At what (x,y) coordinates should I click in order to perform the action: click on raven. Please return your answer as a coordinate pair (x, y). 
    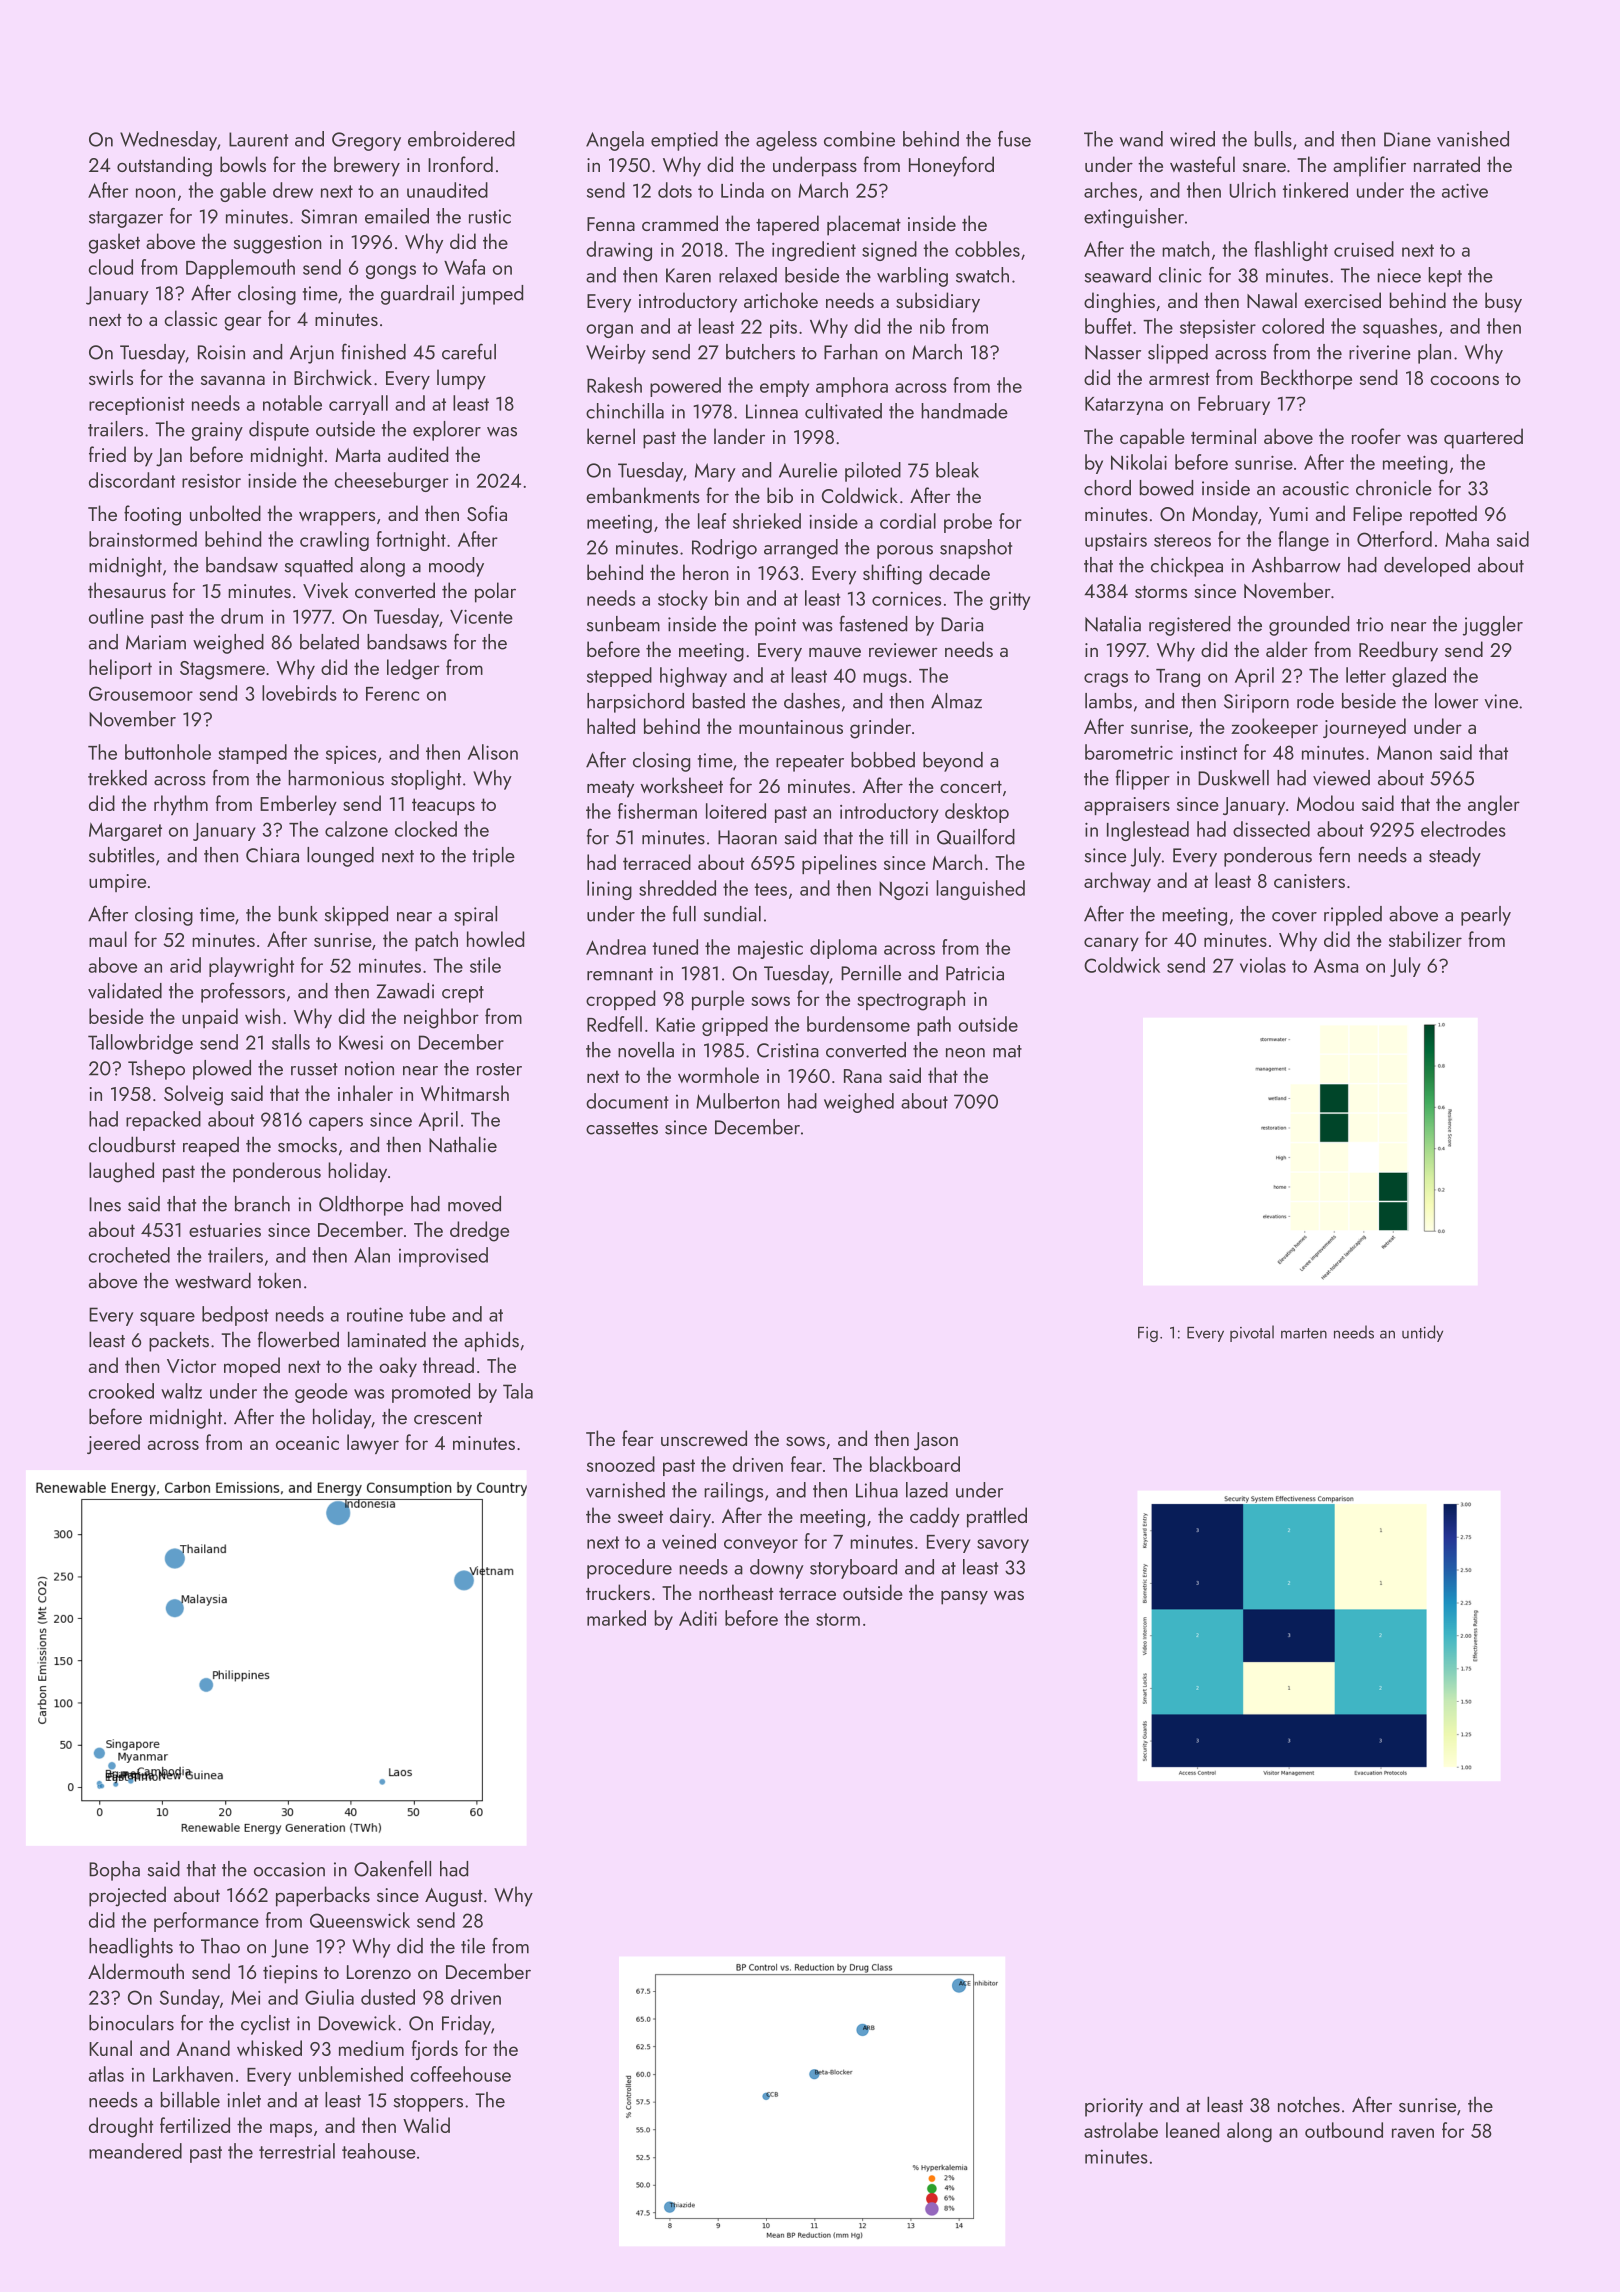
    Looking at the image, I should click on (1413, 2133).
